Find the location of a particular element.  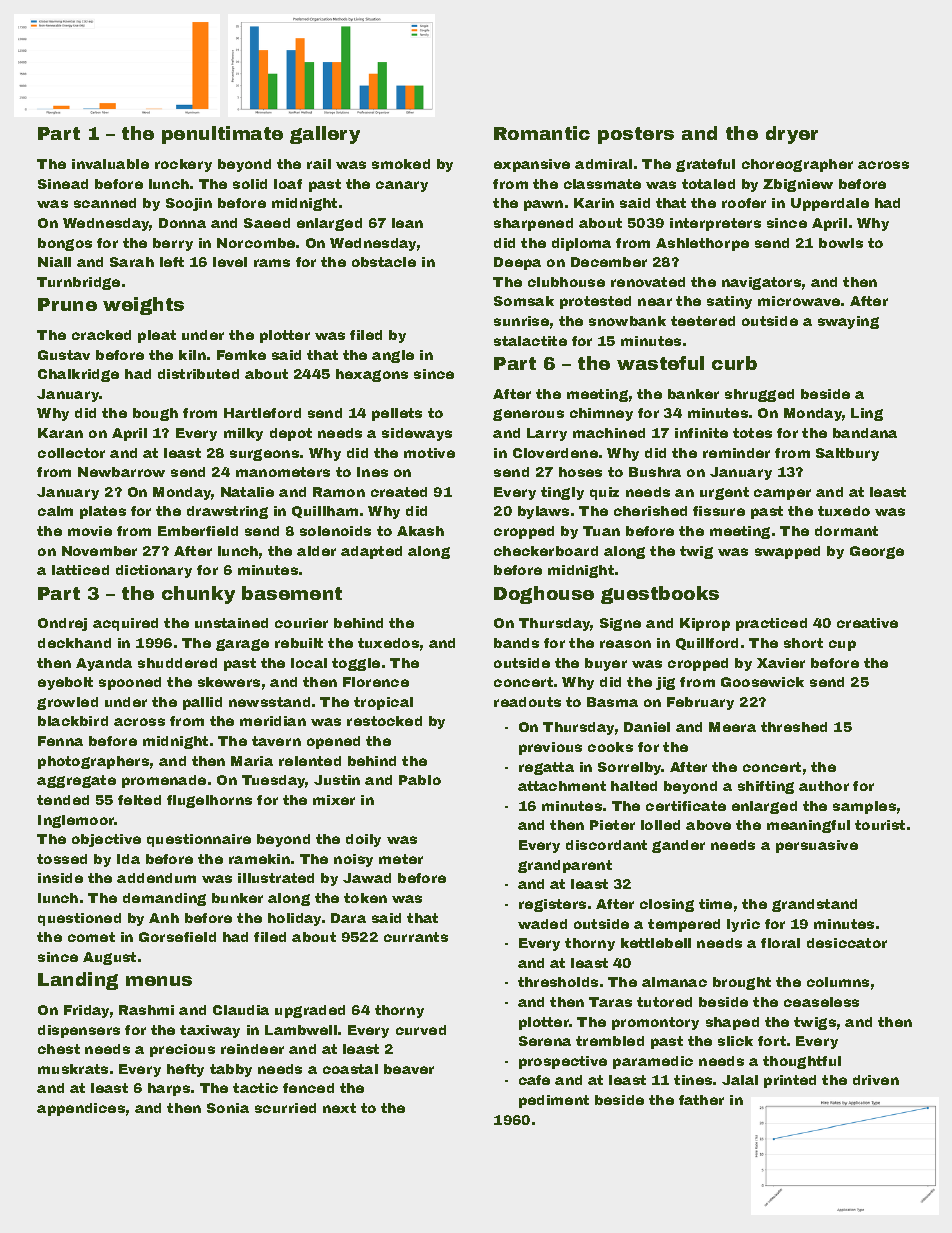

sunrise is located at coordinates (521, 321).
